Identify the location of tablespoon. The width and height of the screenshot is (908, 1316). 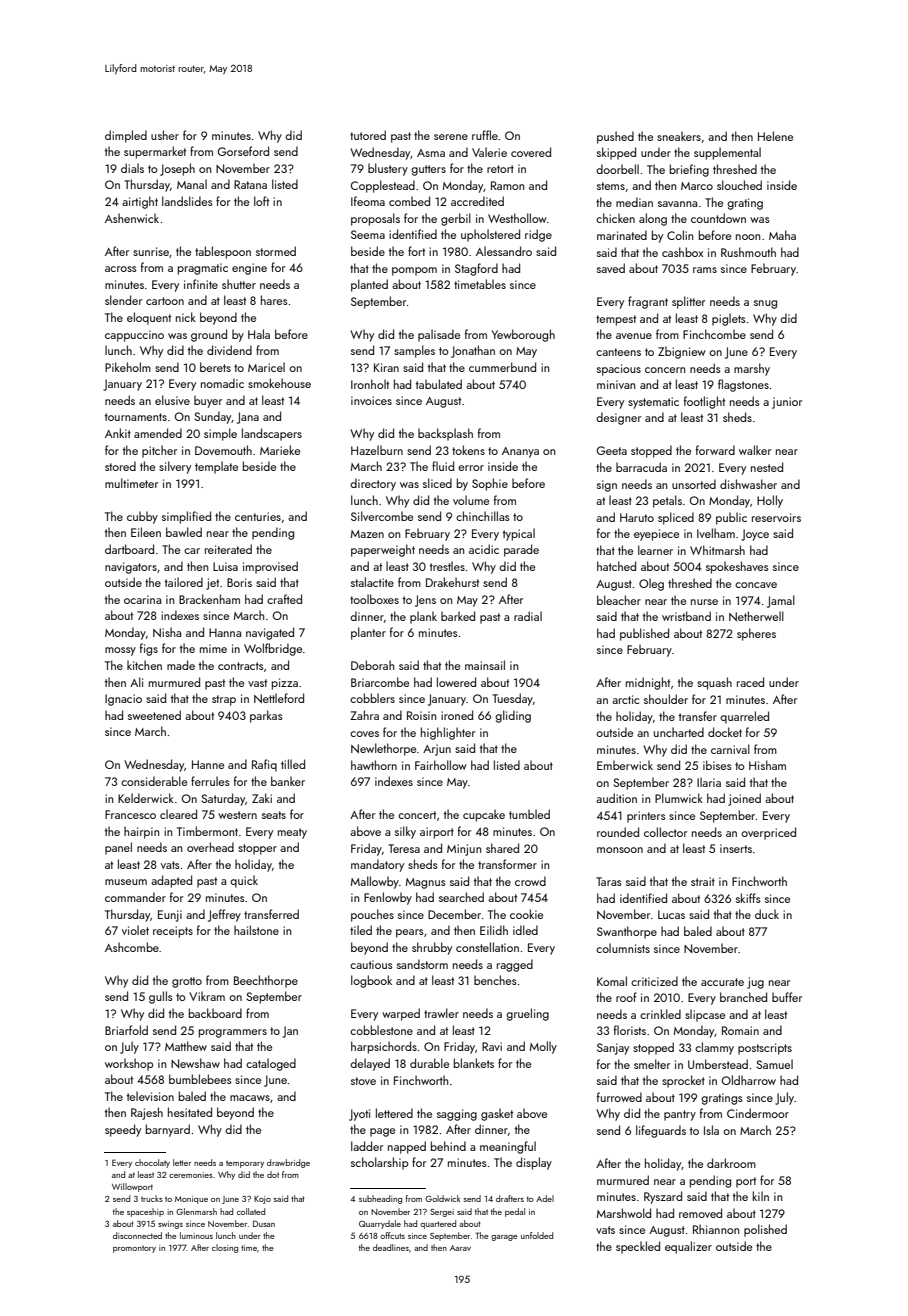
(223, 252).
